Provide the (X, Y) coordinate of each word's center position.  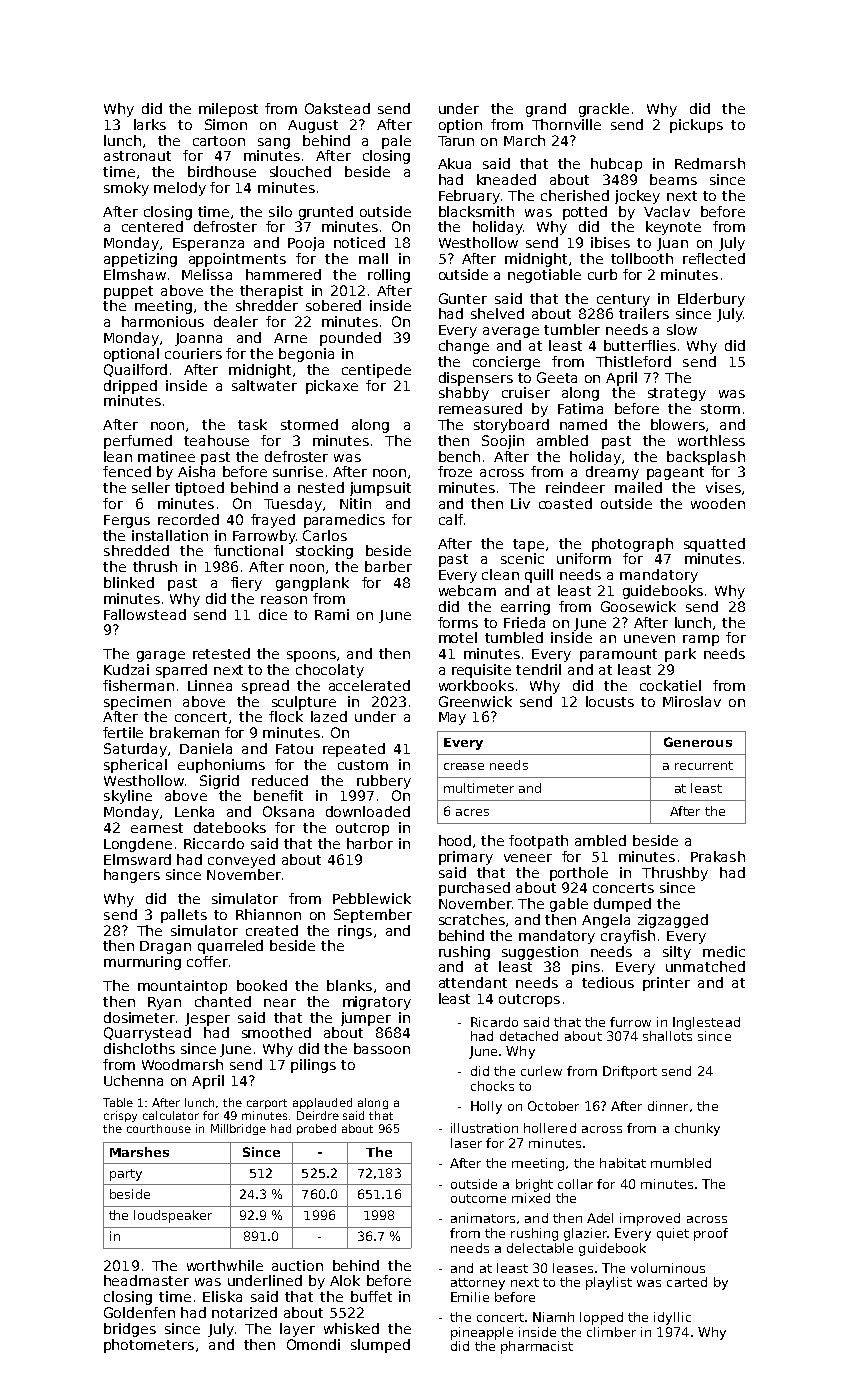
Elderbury (711, 300)
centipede (376, 371)
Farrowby (264, 537)
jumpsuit (380, 489)
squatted (714, 545)
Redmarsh (710, 163)
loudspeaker (173, 1216)
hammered (283, 274)
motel (458, 637)
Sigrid (219, 782)
